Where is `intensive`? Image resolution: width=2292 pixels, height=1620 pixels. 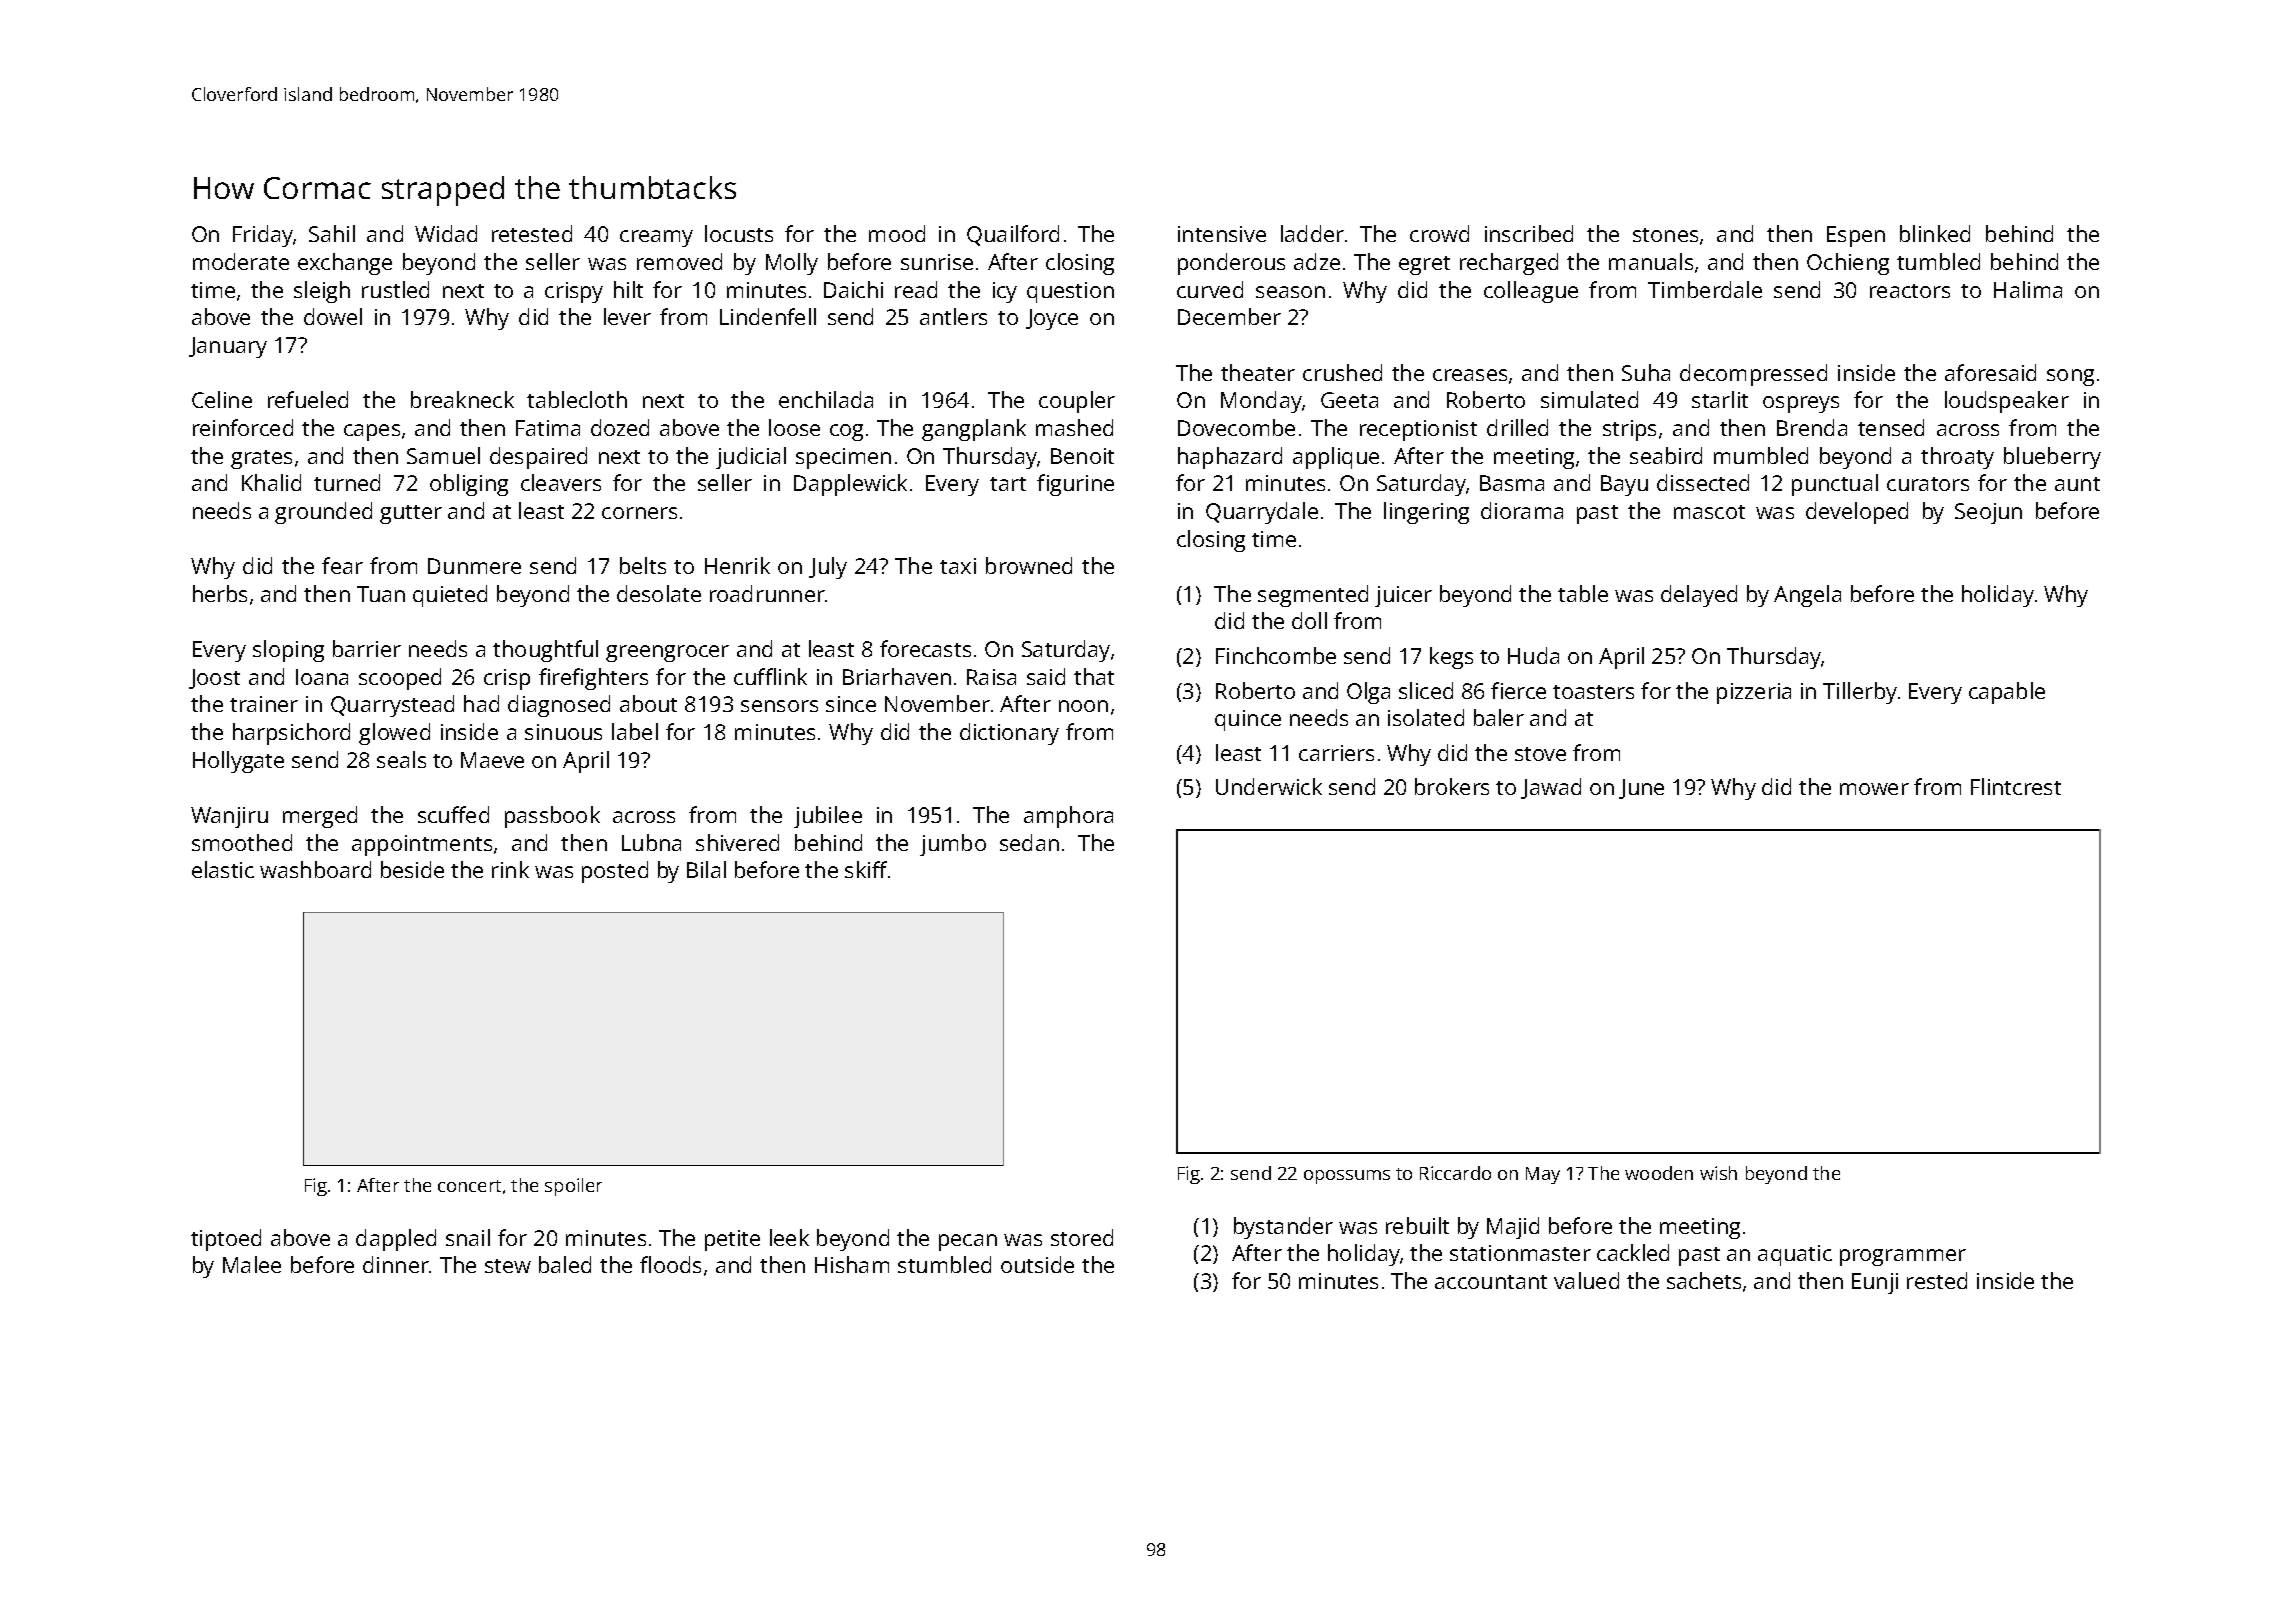 intensive is located at coordinates (1222, 234).
